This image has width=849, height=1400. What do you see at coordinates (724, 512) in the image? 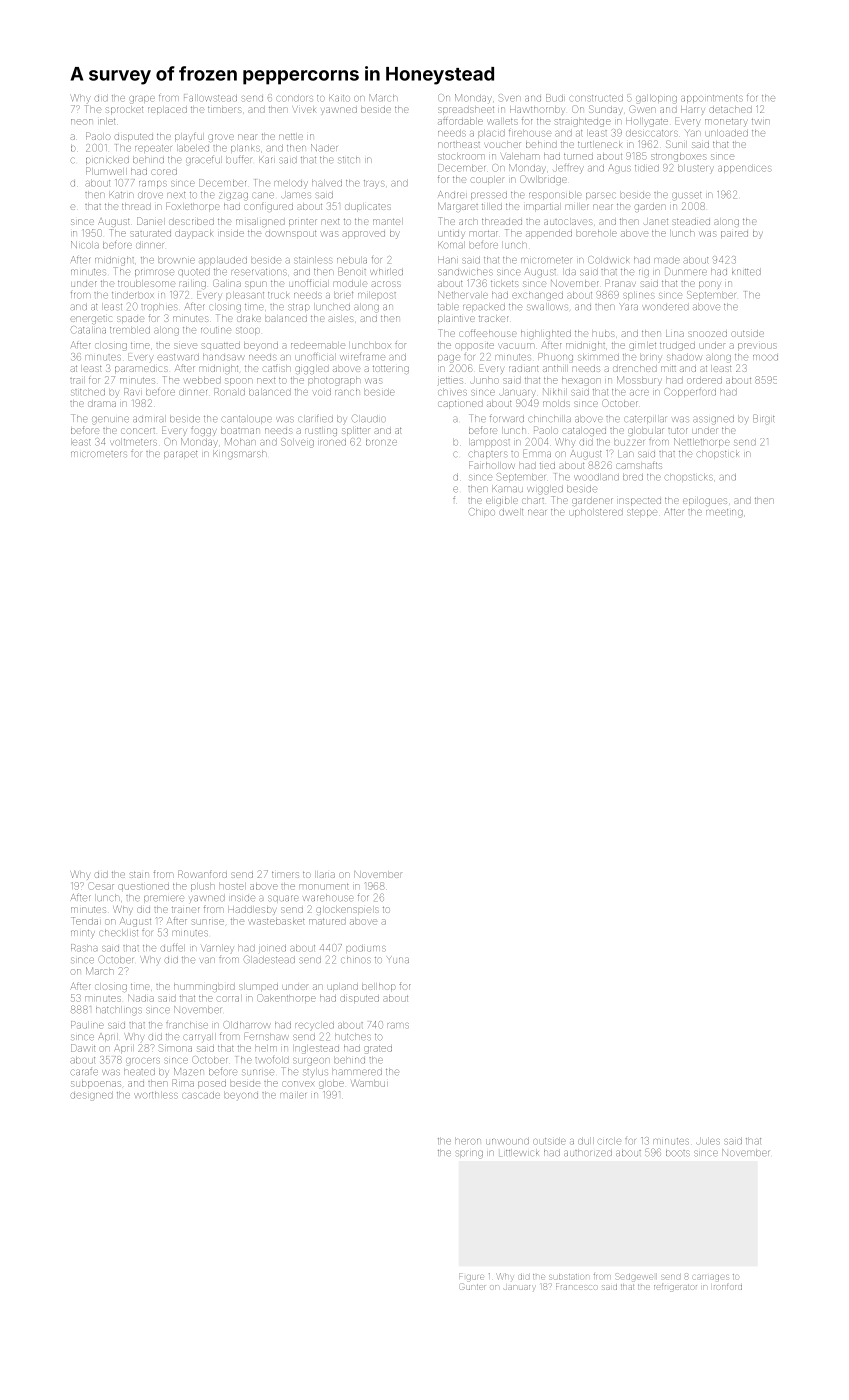
I see `meeting` at bounding box center [724, 512].
